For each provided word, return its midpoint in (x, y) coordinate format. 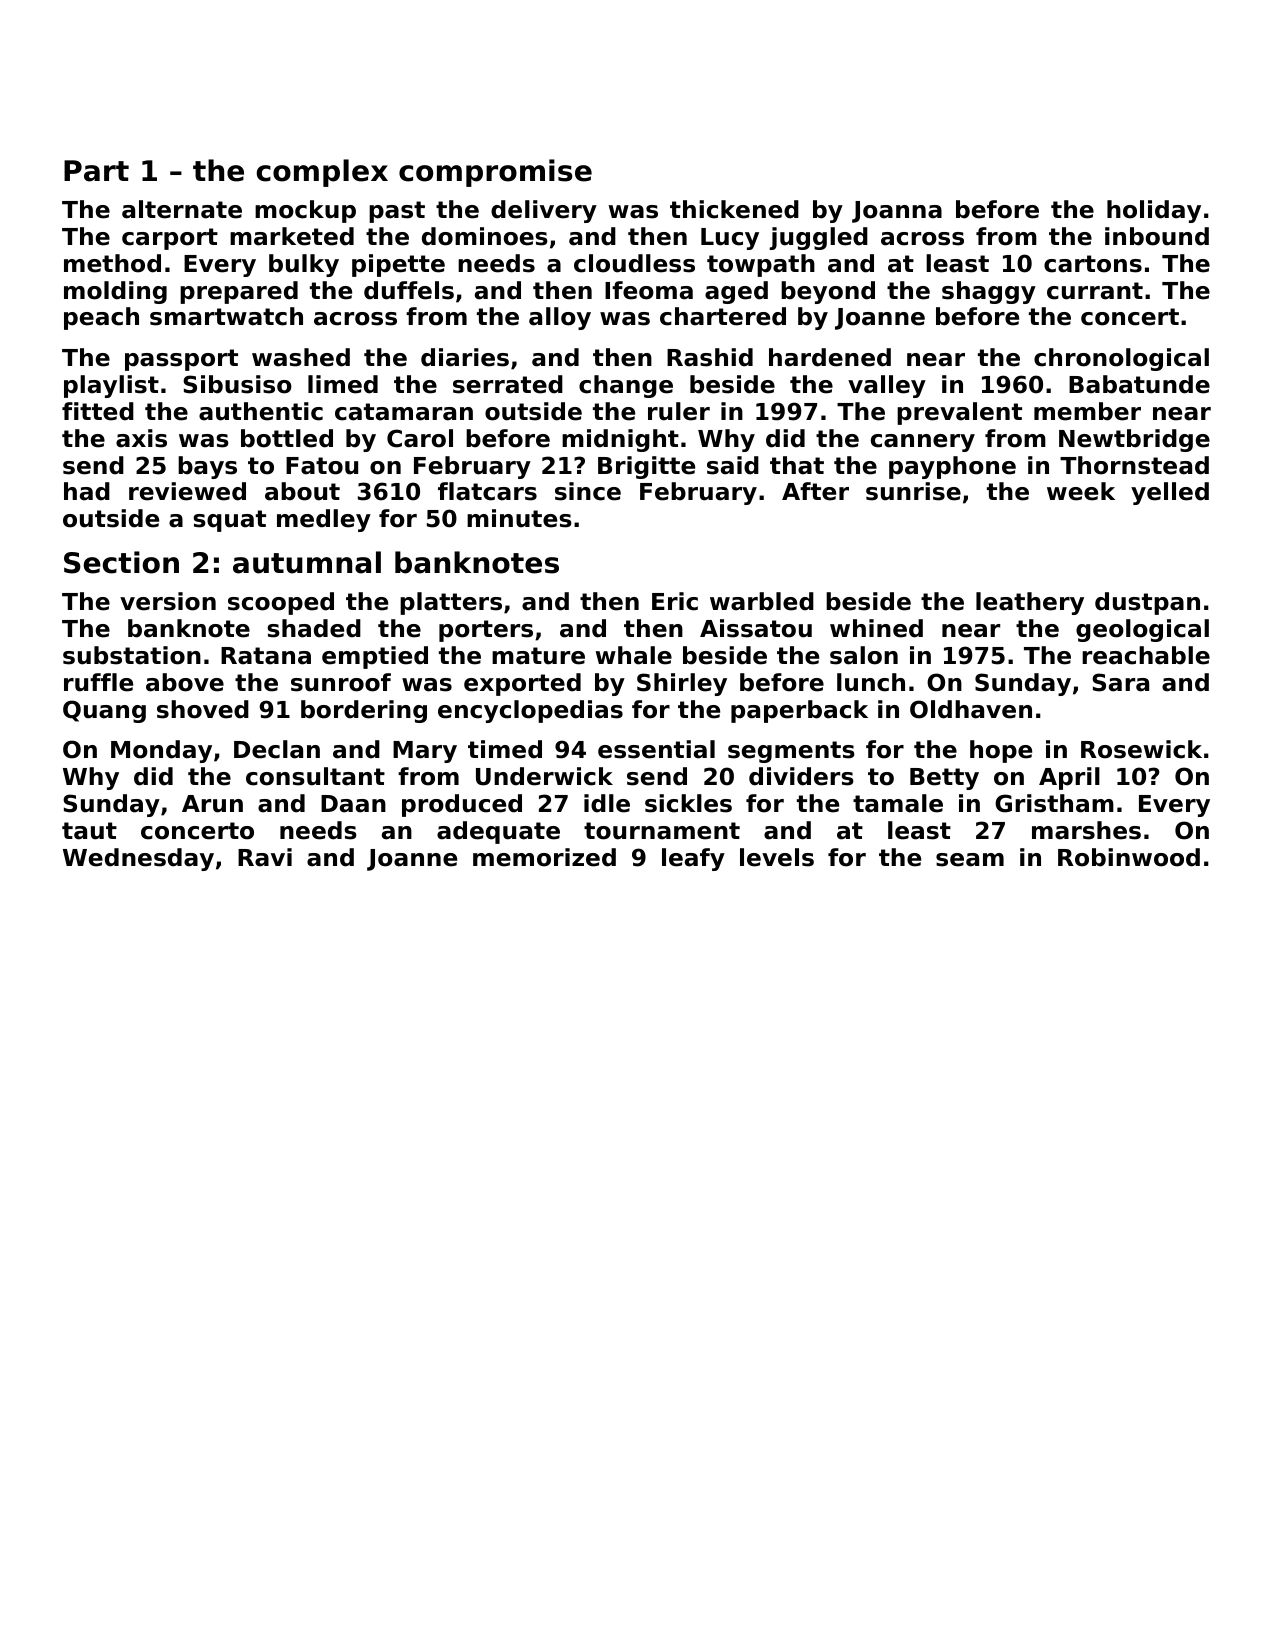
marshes (1086, 830)
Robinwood (1129, 857)
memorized (544, 857)
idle (607, 803)
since (588, 491)
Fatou (322, 466)
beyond (828, 292)
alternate (182, 209)
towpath (761, 265)
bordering (364, 711)
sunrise (913, 491)
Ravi (265, 857)
